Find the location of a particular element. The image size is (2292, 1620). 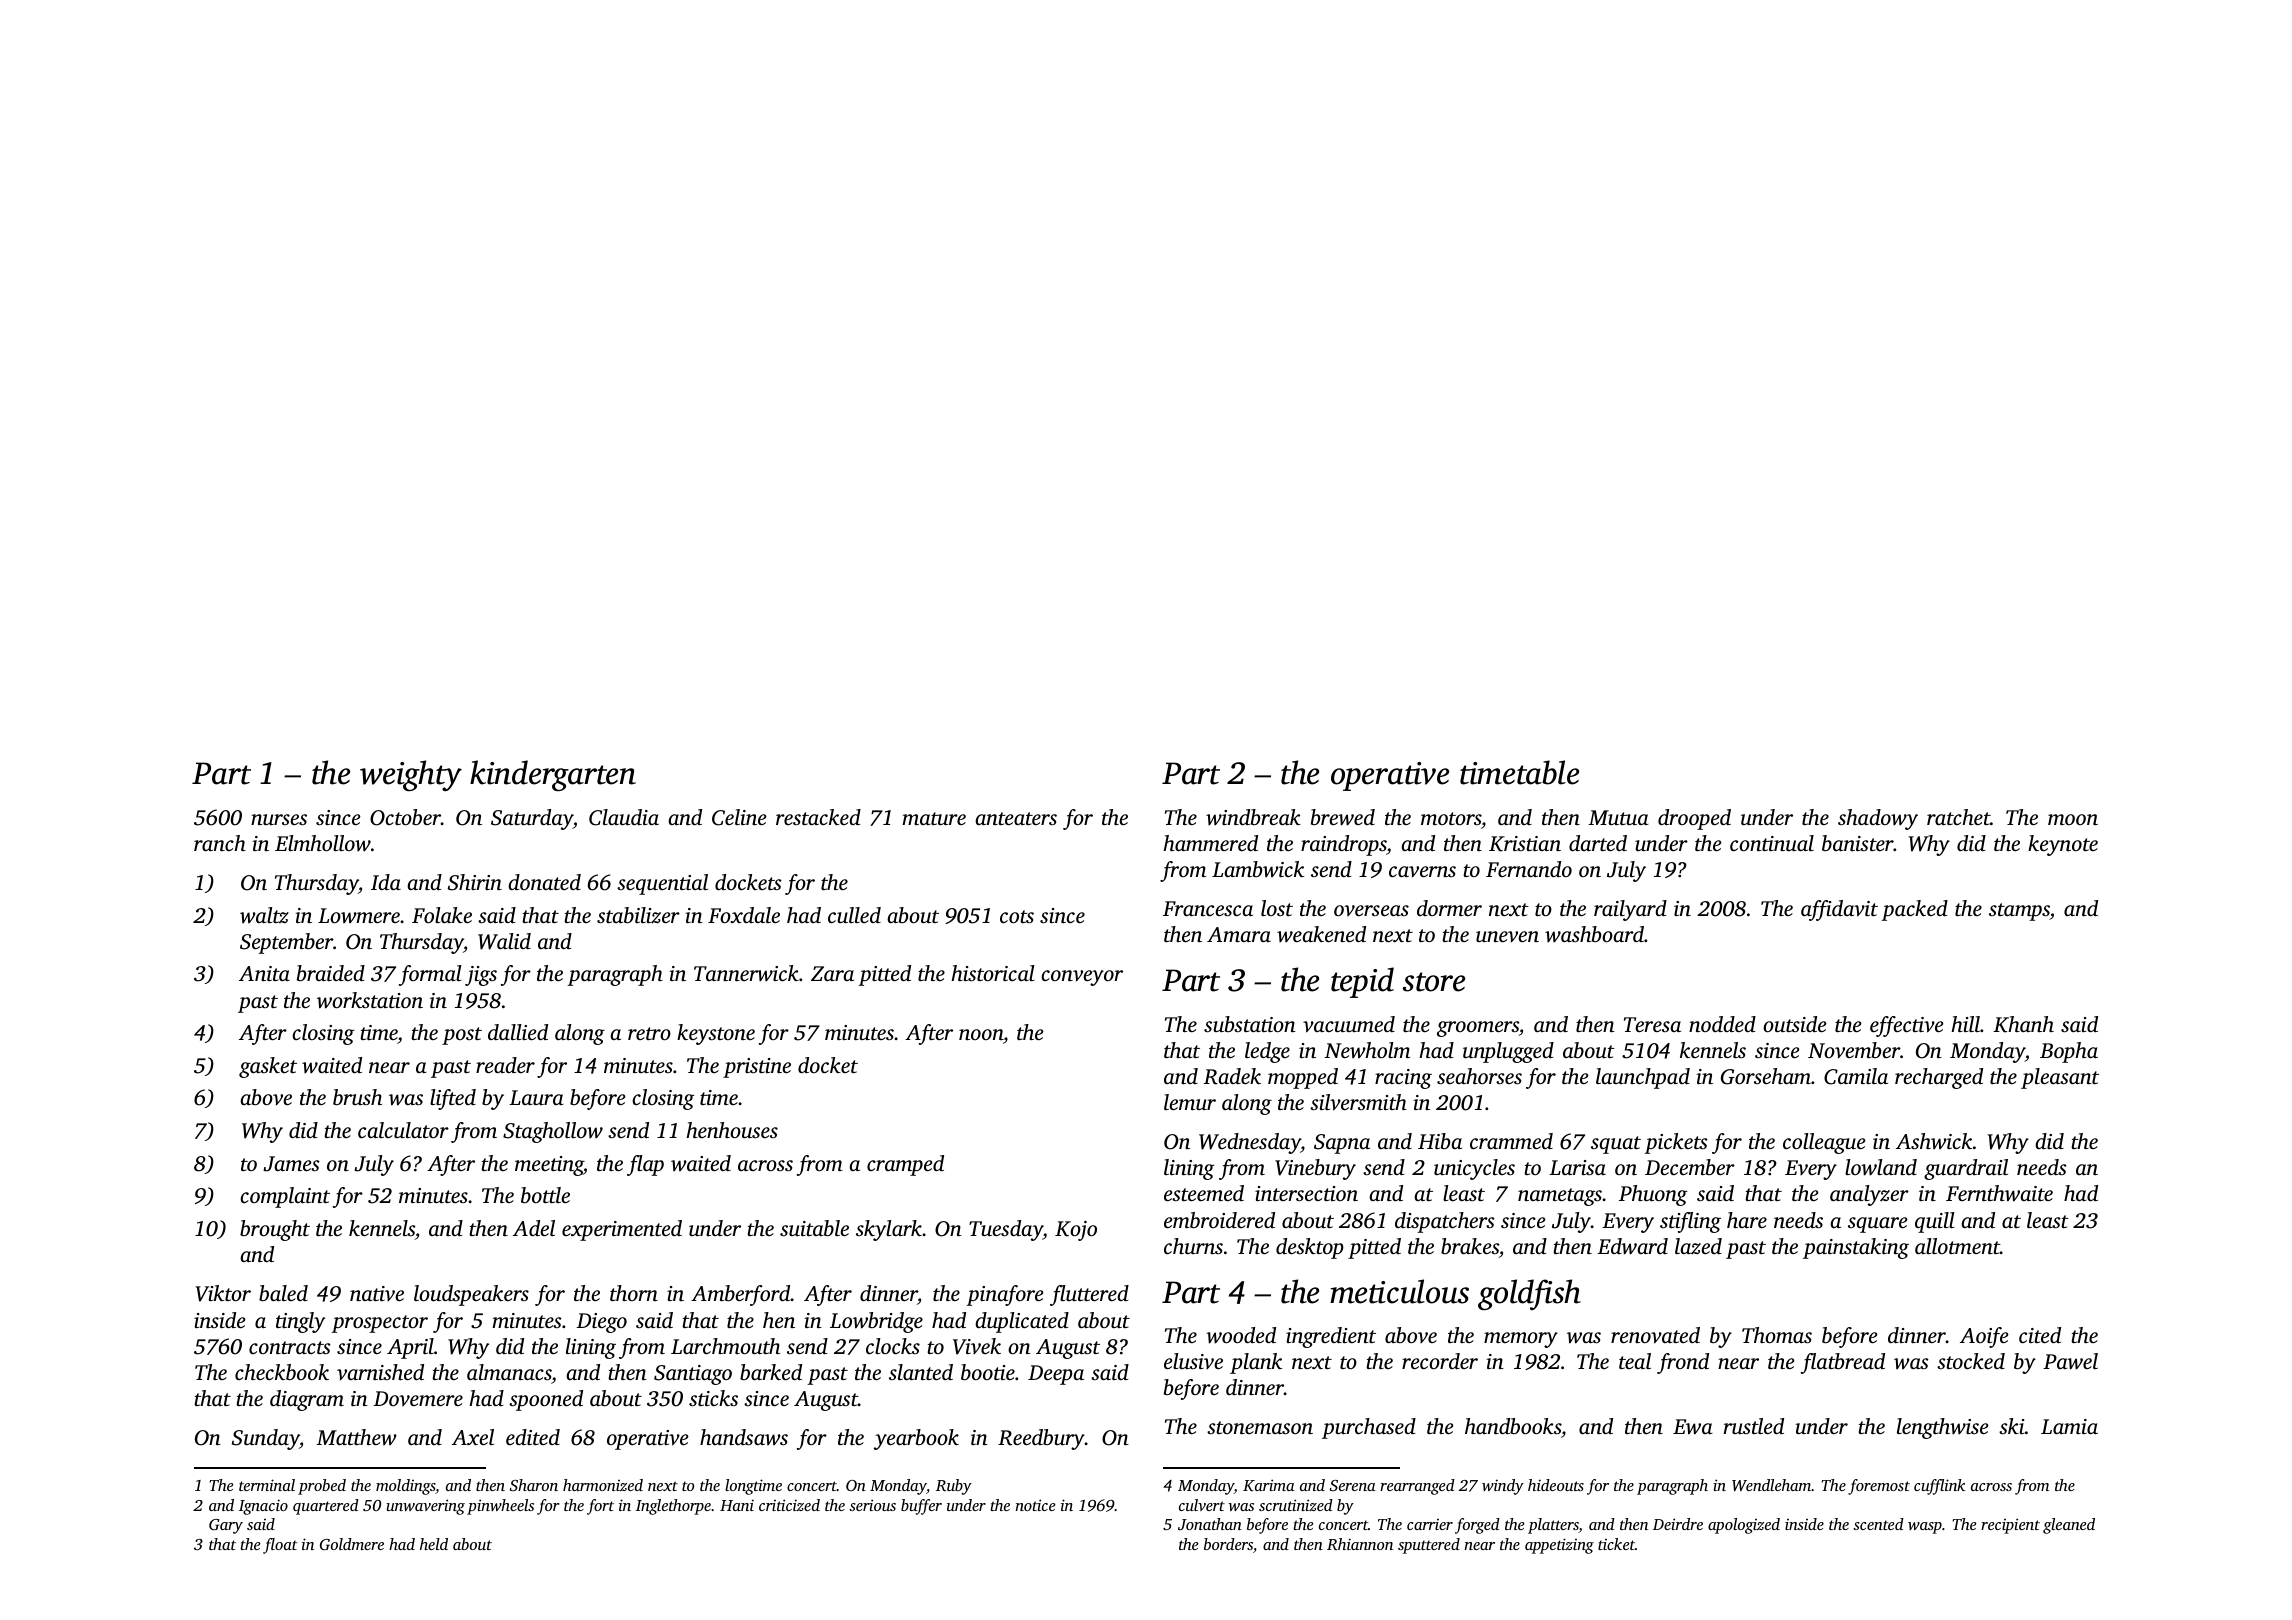

esteemed is located at coordinates (1204, 1193).
